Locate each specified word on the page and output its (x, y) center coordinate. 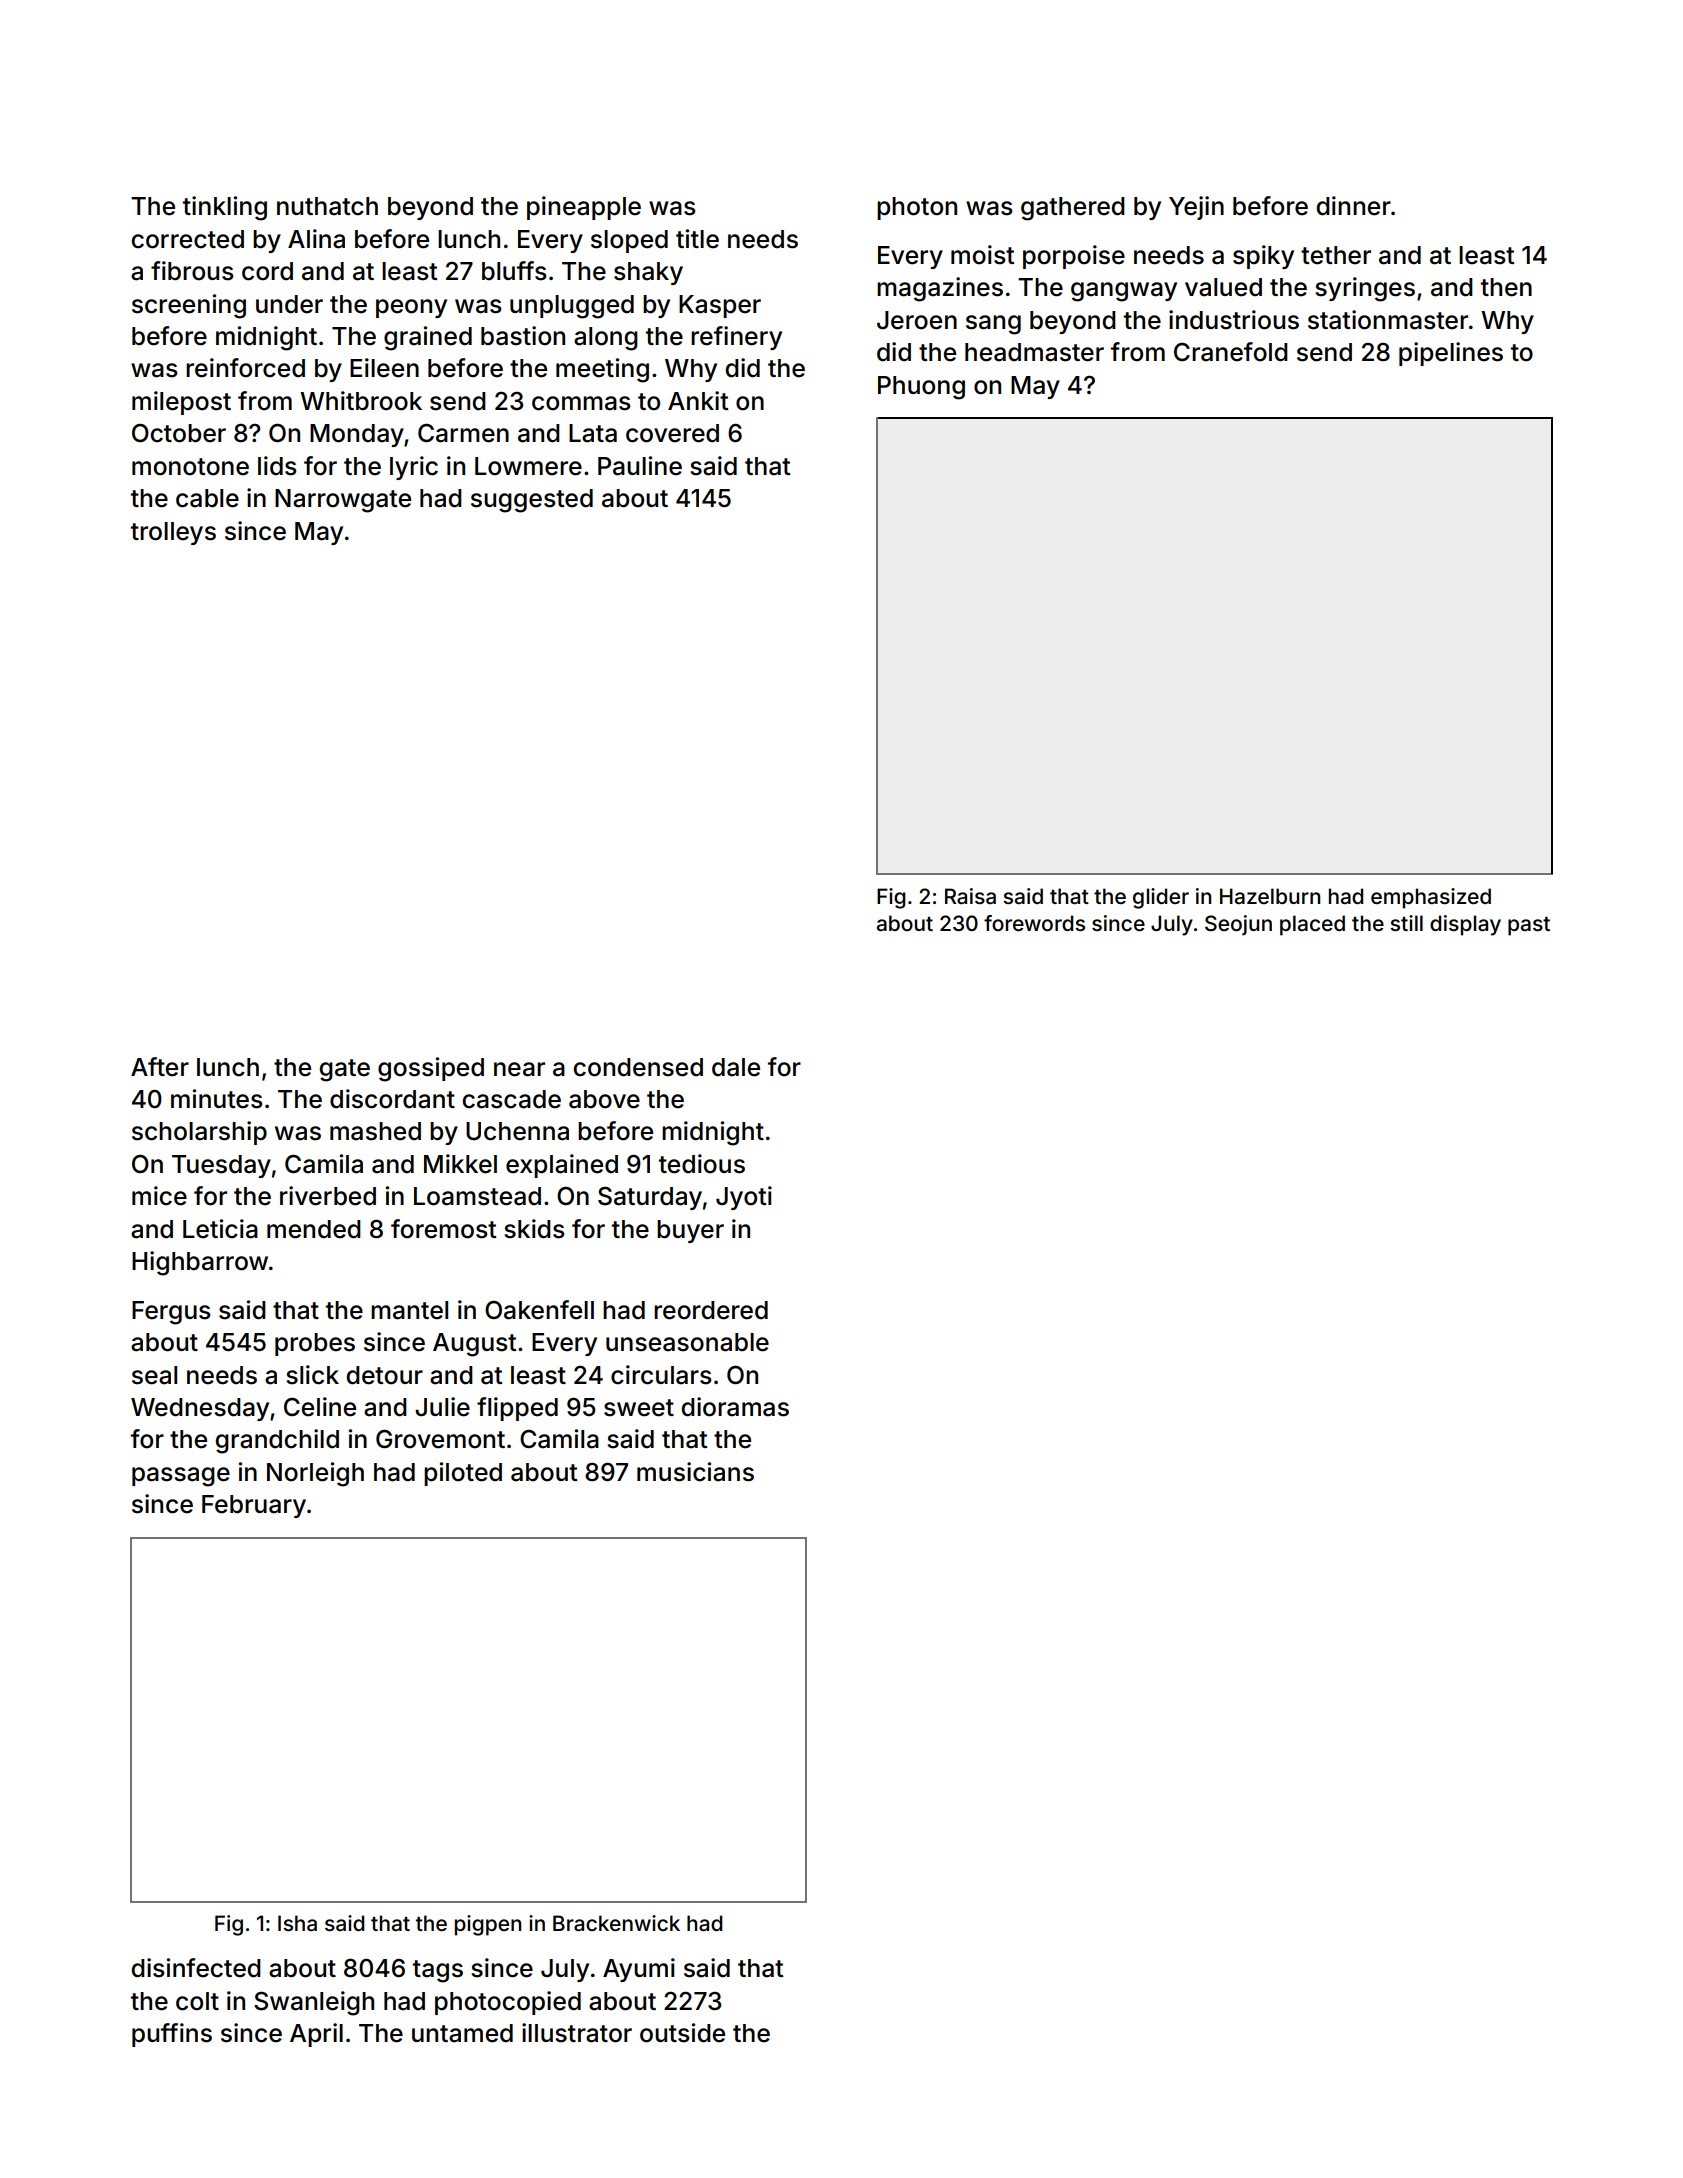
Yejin (1196, 208)
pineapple (584, 208)
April (316, 2035)
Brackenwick (616, 1923)
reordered (711, 1310)
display (1465, 925)
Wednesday (200, 1409)
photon (917, 208)
